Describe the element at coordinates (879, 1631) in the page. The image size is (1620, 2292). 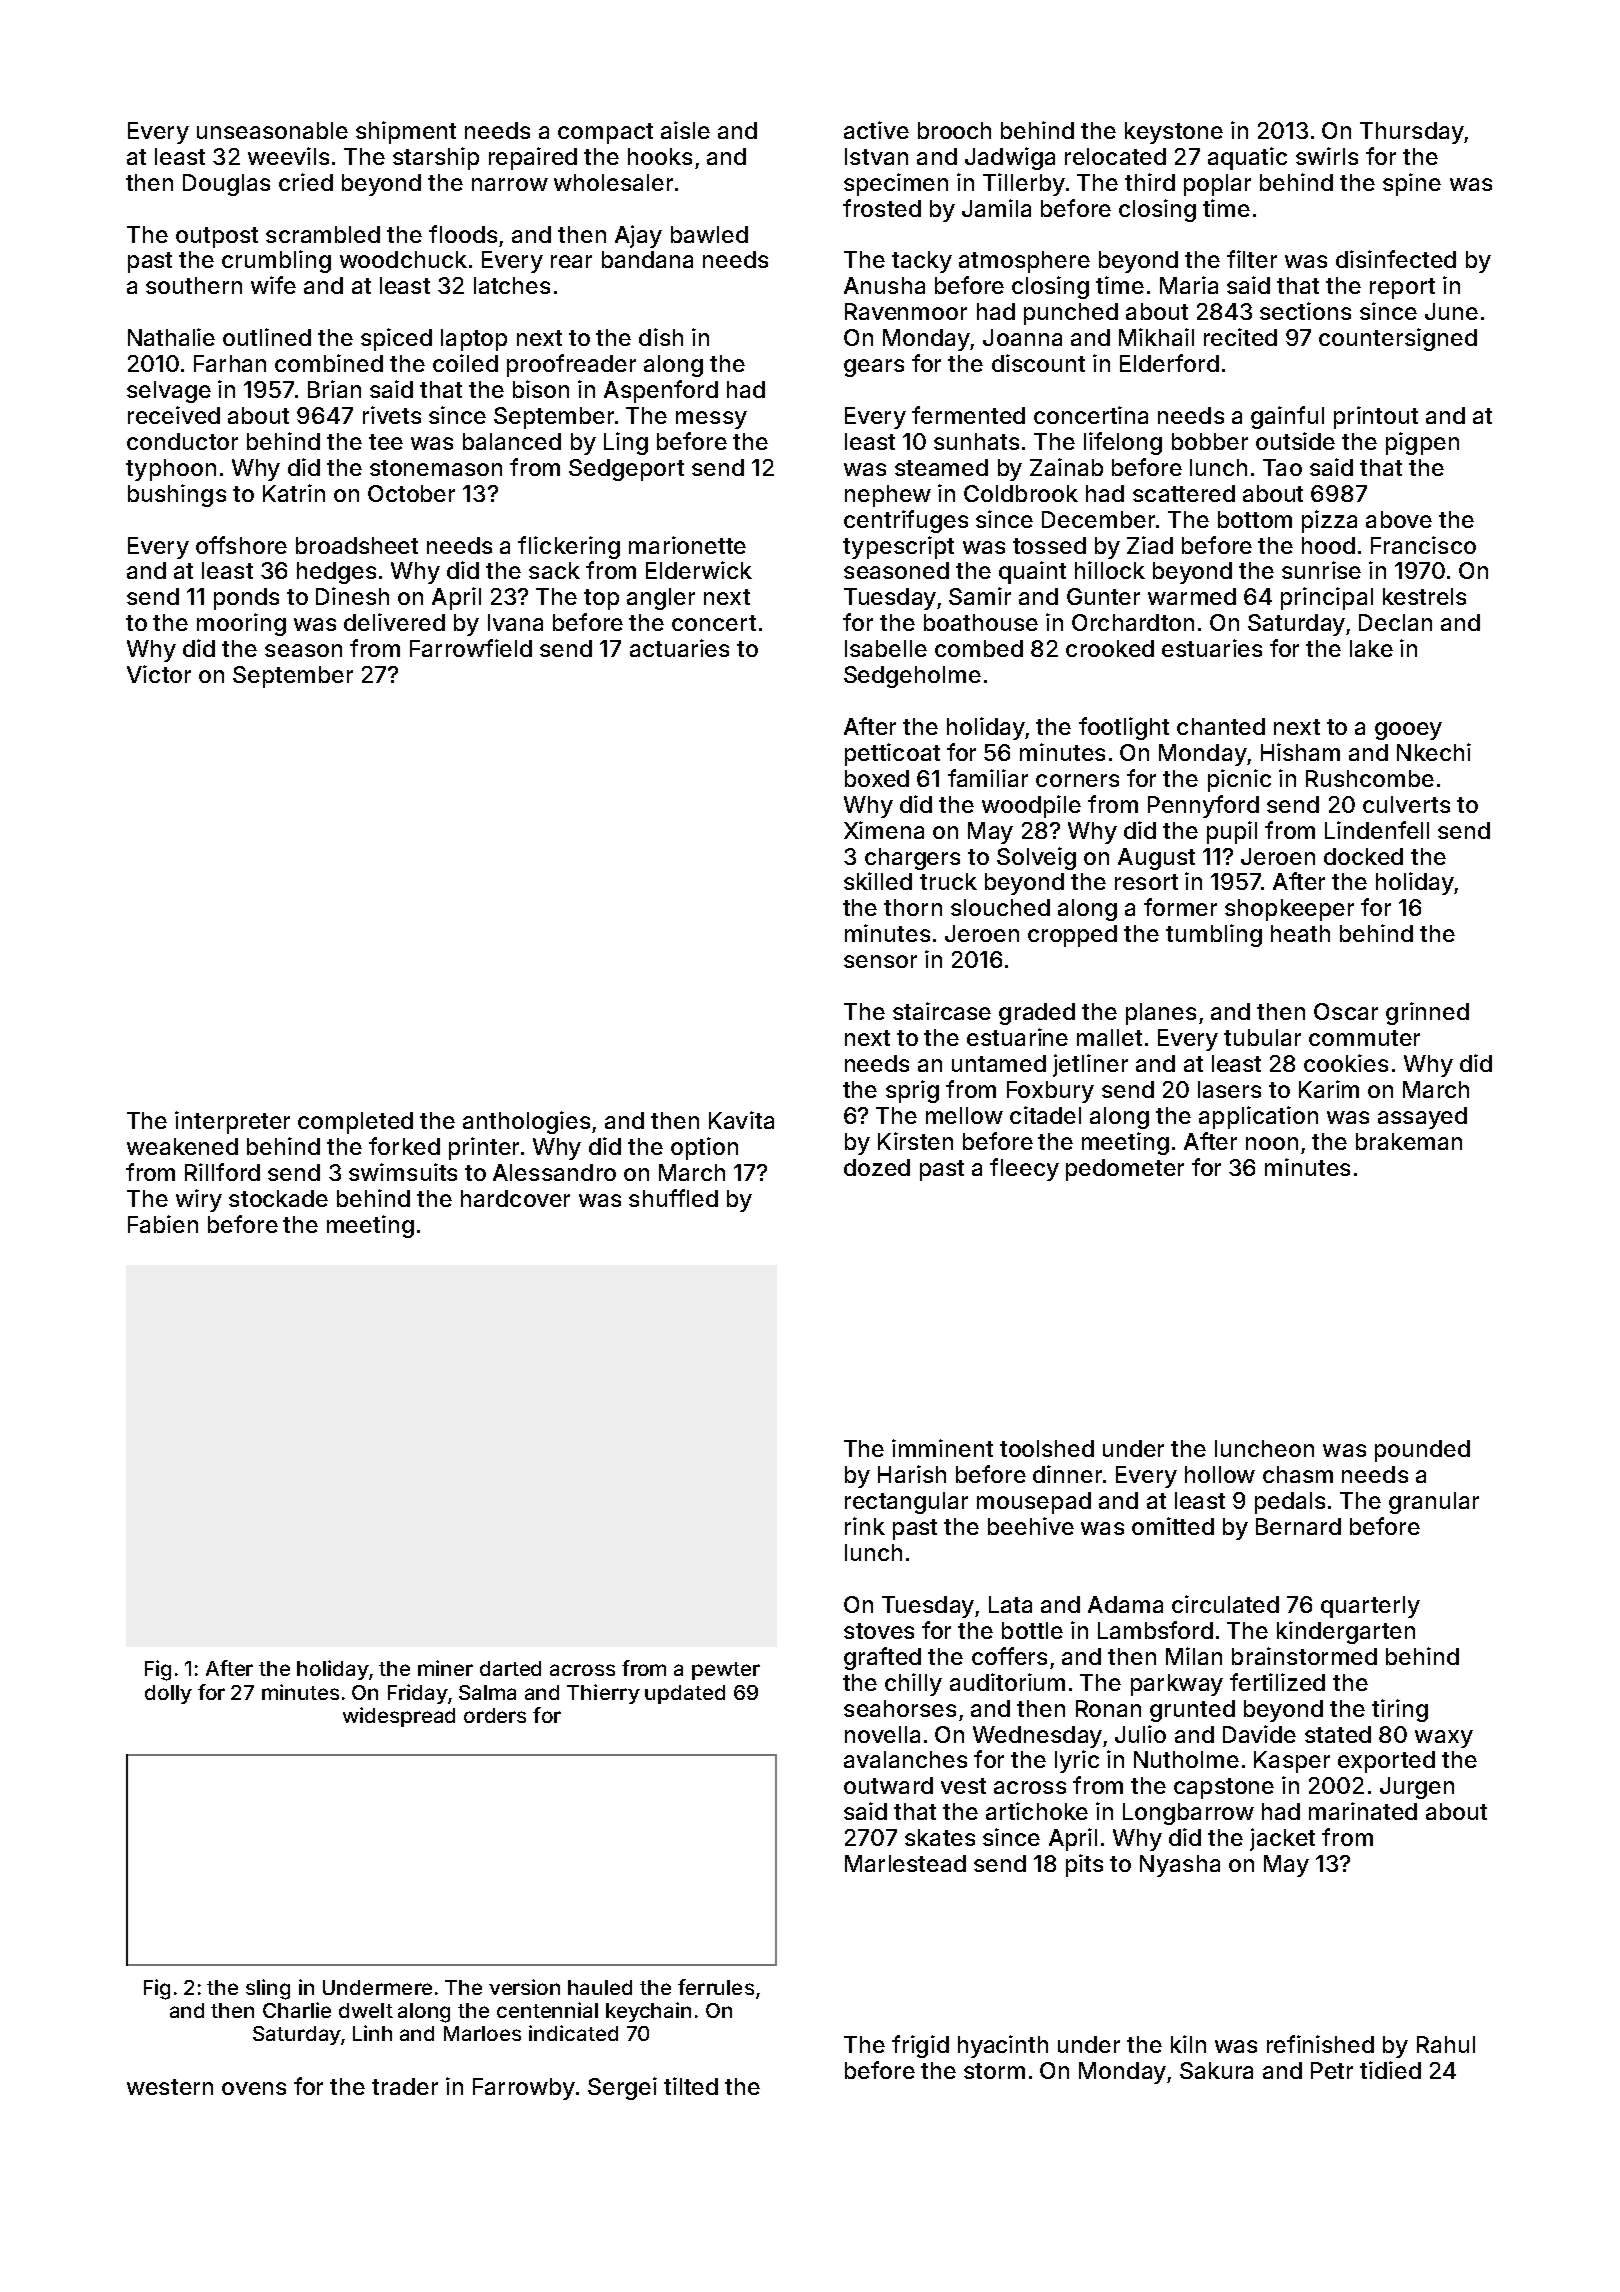
I see `stoves` at that location.
